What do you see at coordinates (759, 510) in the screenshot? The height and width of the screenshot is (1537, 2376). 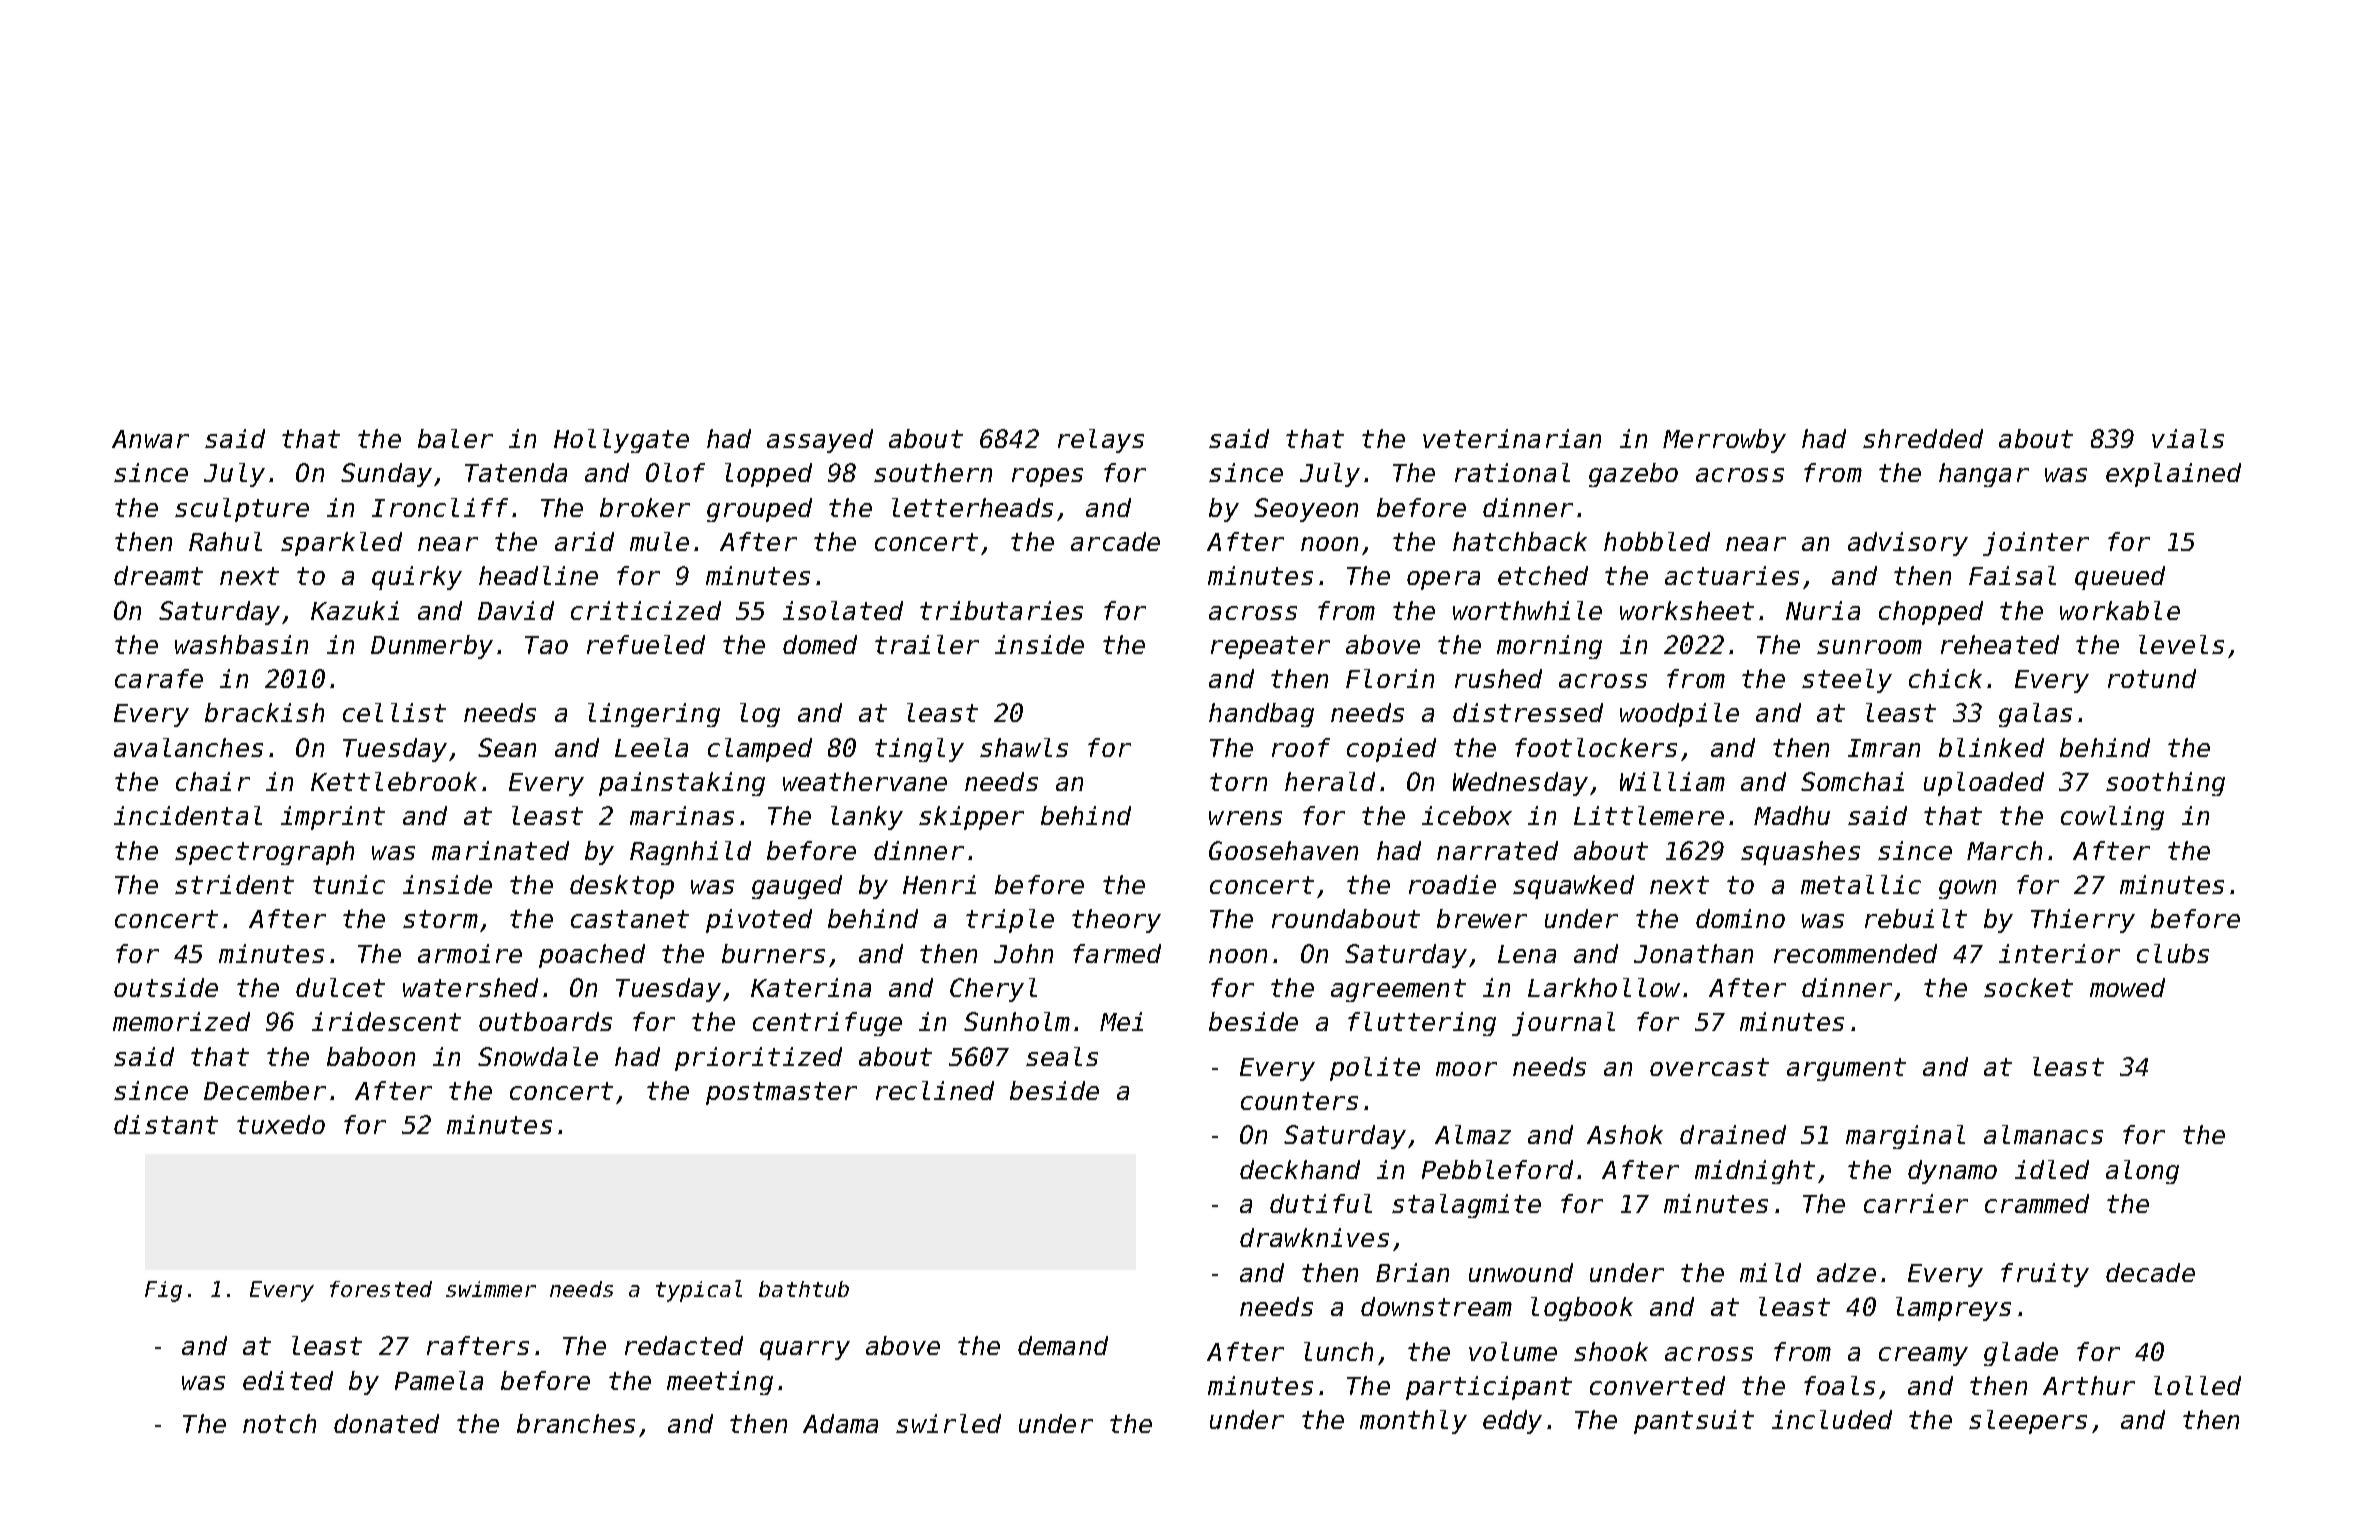 I see `grouped` at bounding box center [759, 510].
